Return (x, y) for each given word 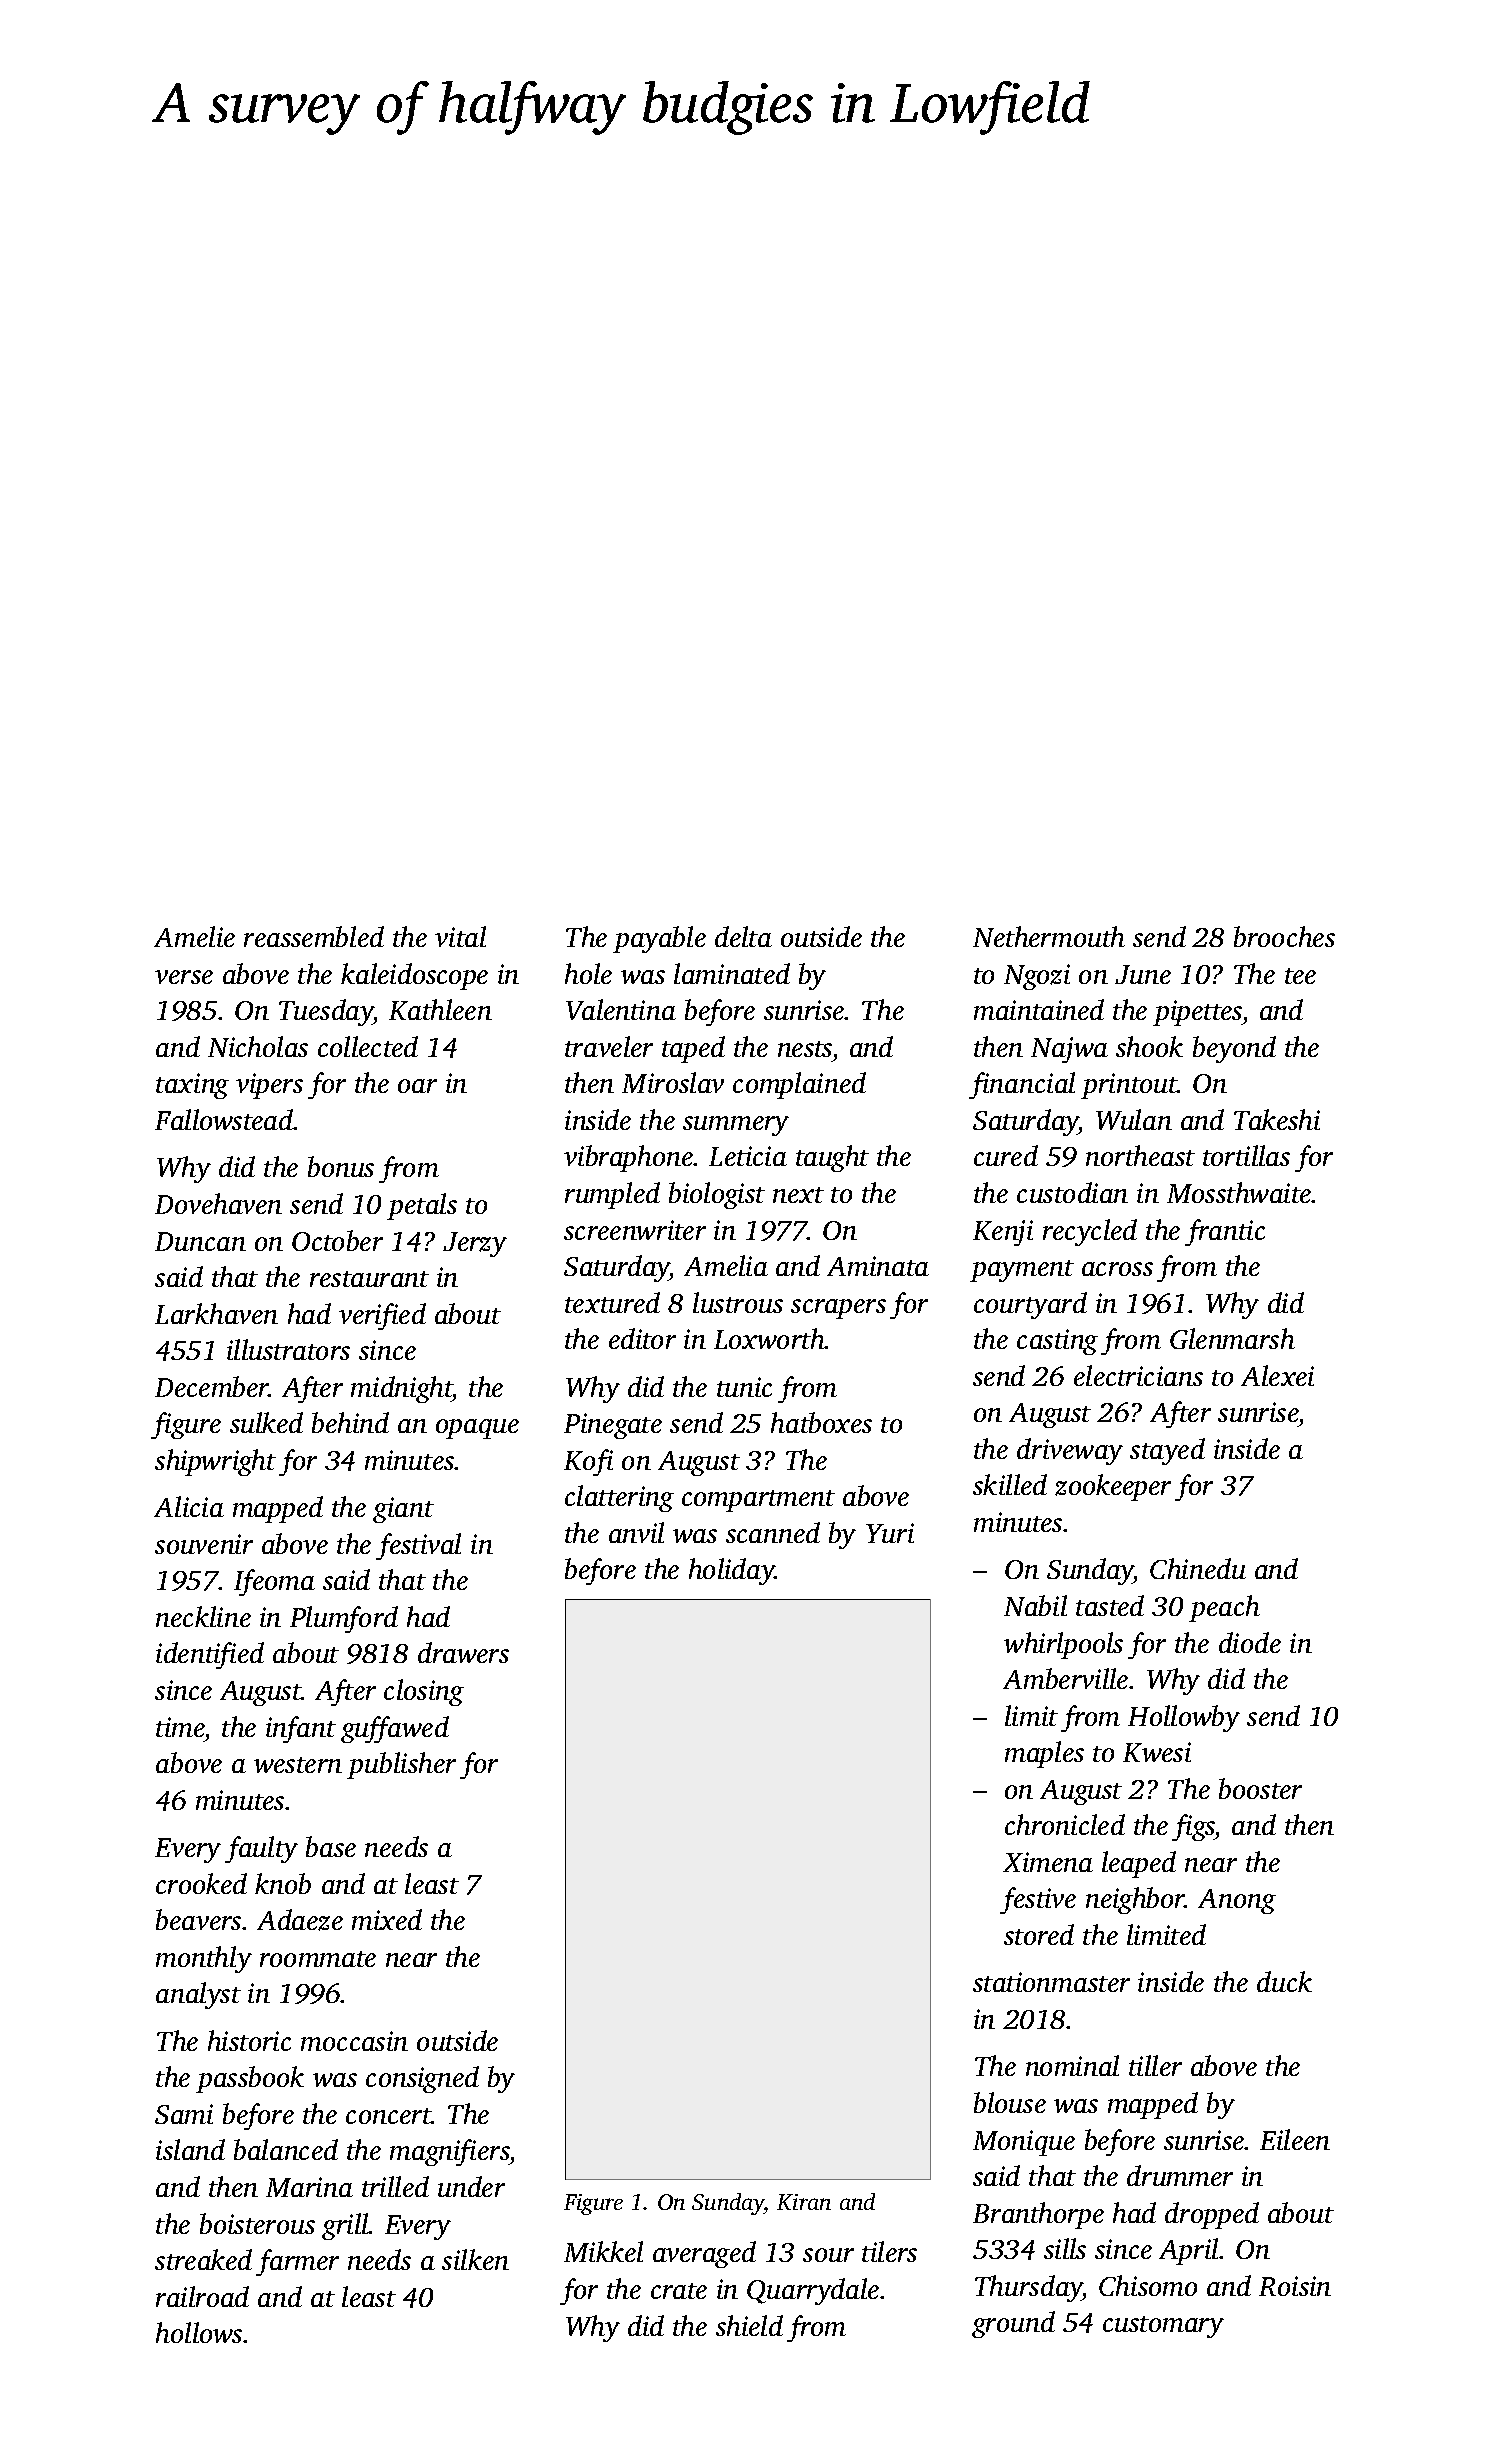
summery (736, 1126)
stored (1039, 1934)
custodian (1072, 1192)
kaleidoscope (414, 976)
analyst (198, 1995)
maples (1044, 1754)
